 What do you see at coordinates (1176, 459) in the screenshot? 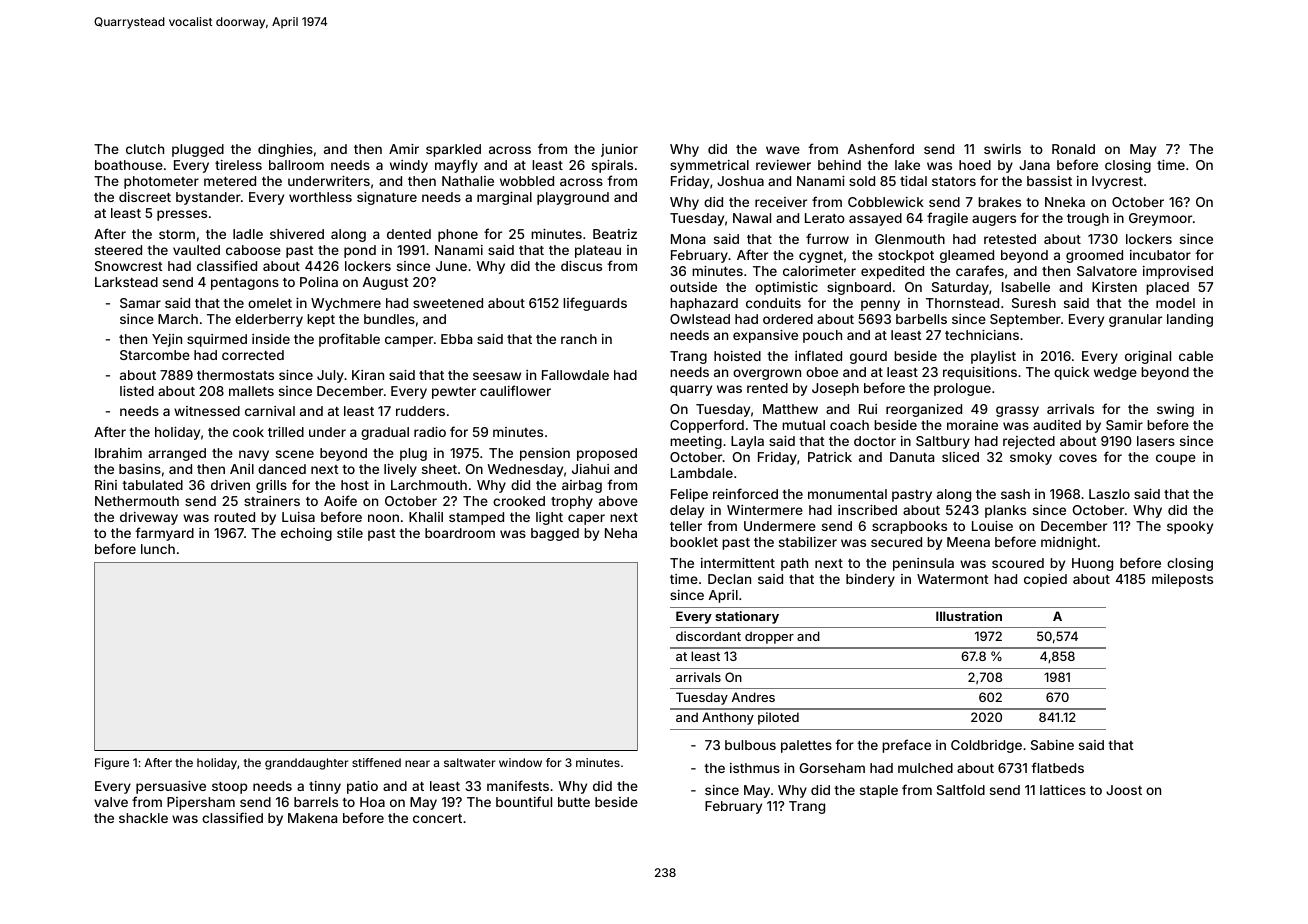
I see `coupe` at bounding box center [1176, 459].
